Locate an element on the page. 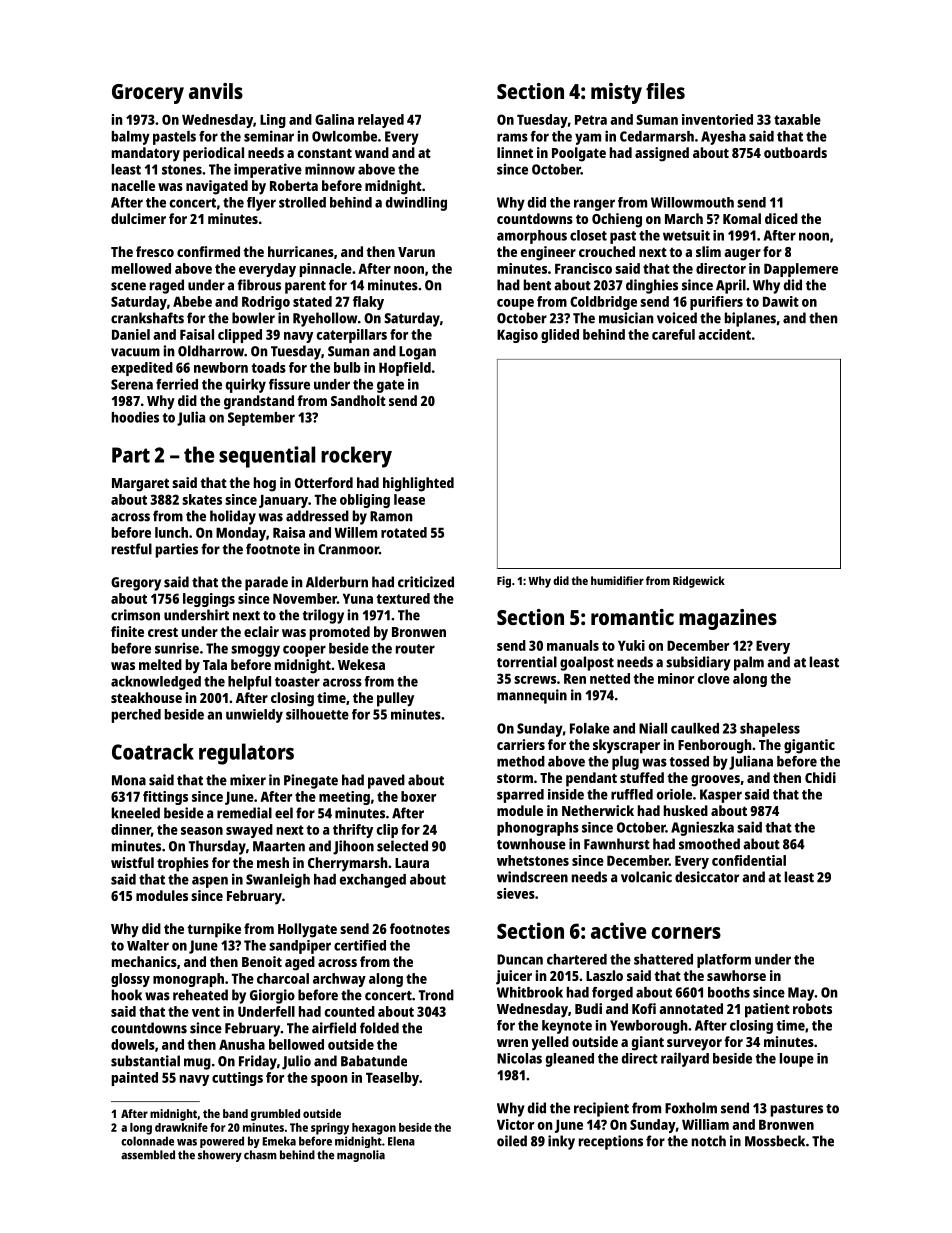 This page has width=952, height=1233. oiled is located at coordinates (512, 1141).
